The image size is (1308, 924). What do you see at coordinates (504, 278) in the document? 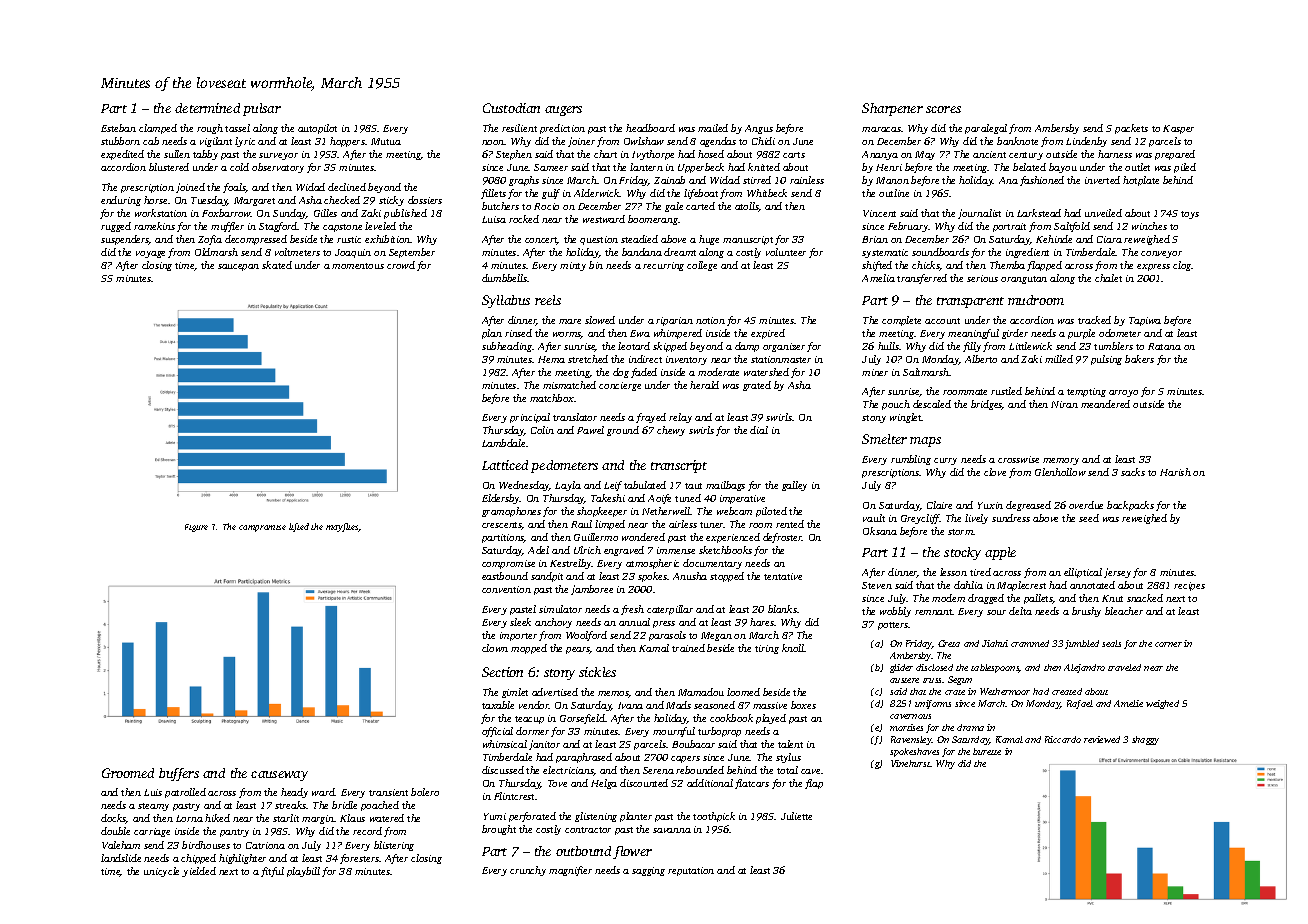
I see `dumbbells` at bounding box center [504, 278].
